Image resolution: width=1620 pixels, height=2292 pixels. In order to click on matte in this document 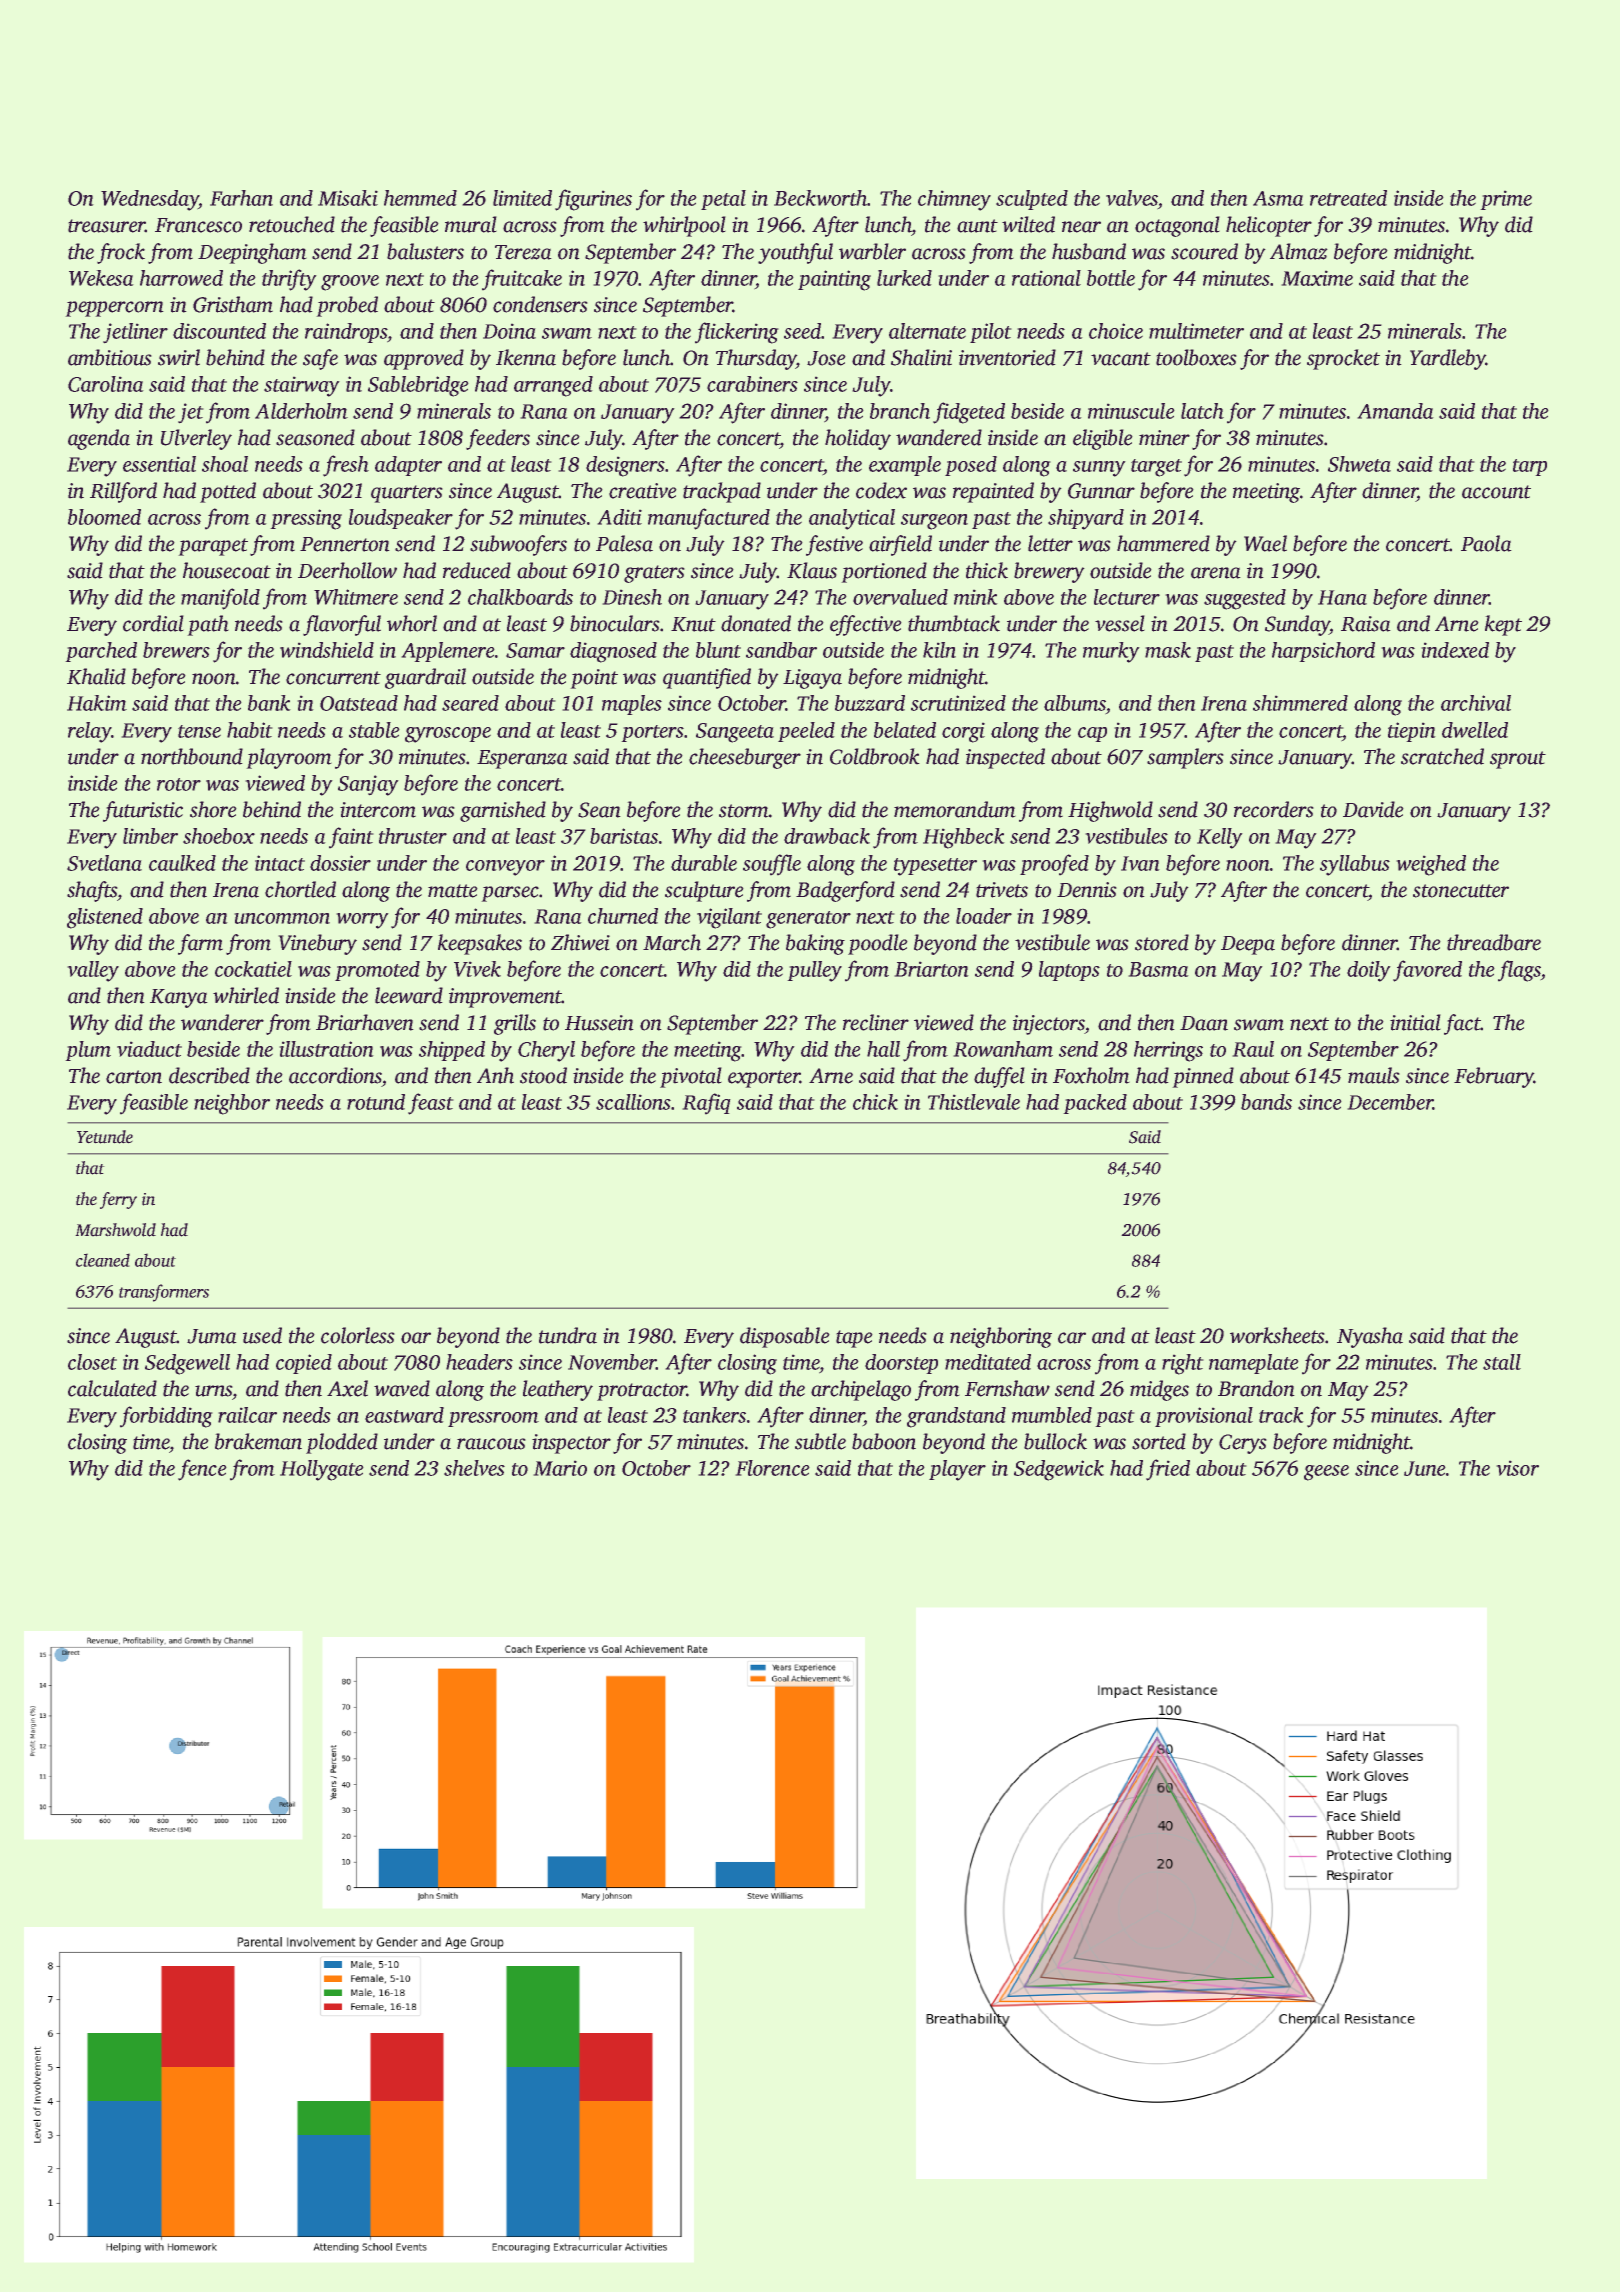, I will do `click(452, 891)`.
